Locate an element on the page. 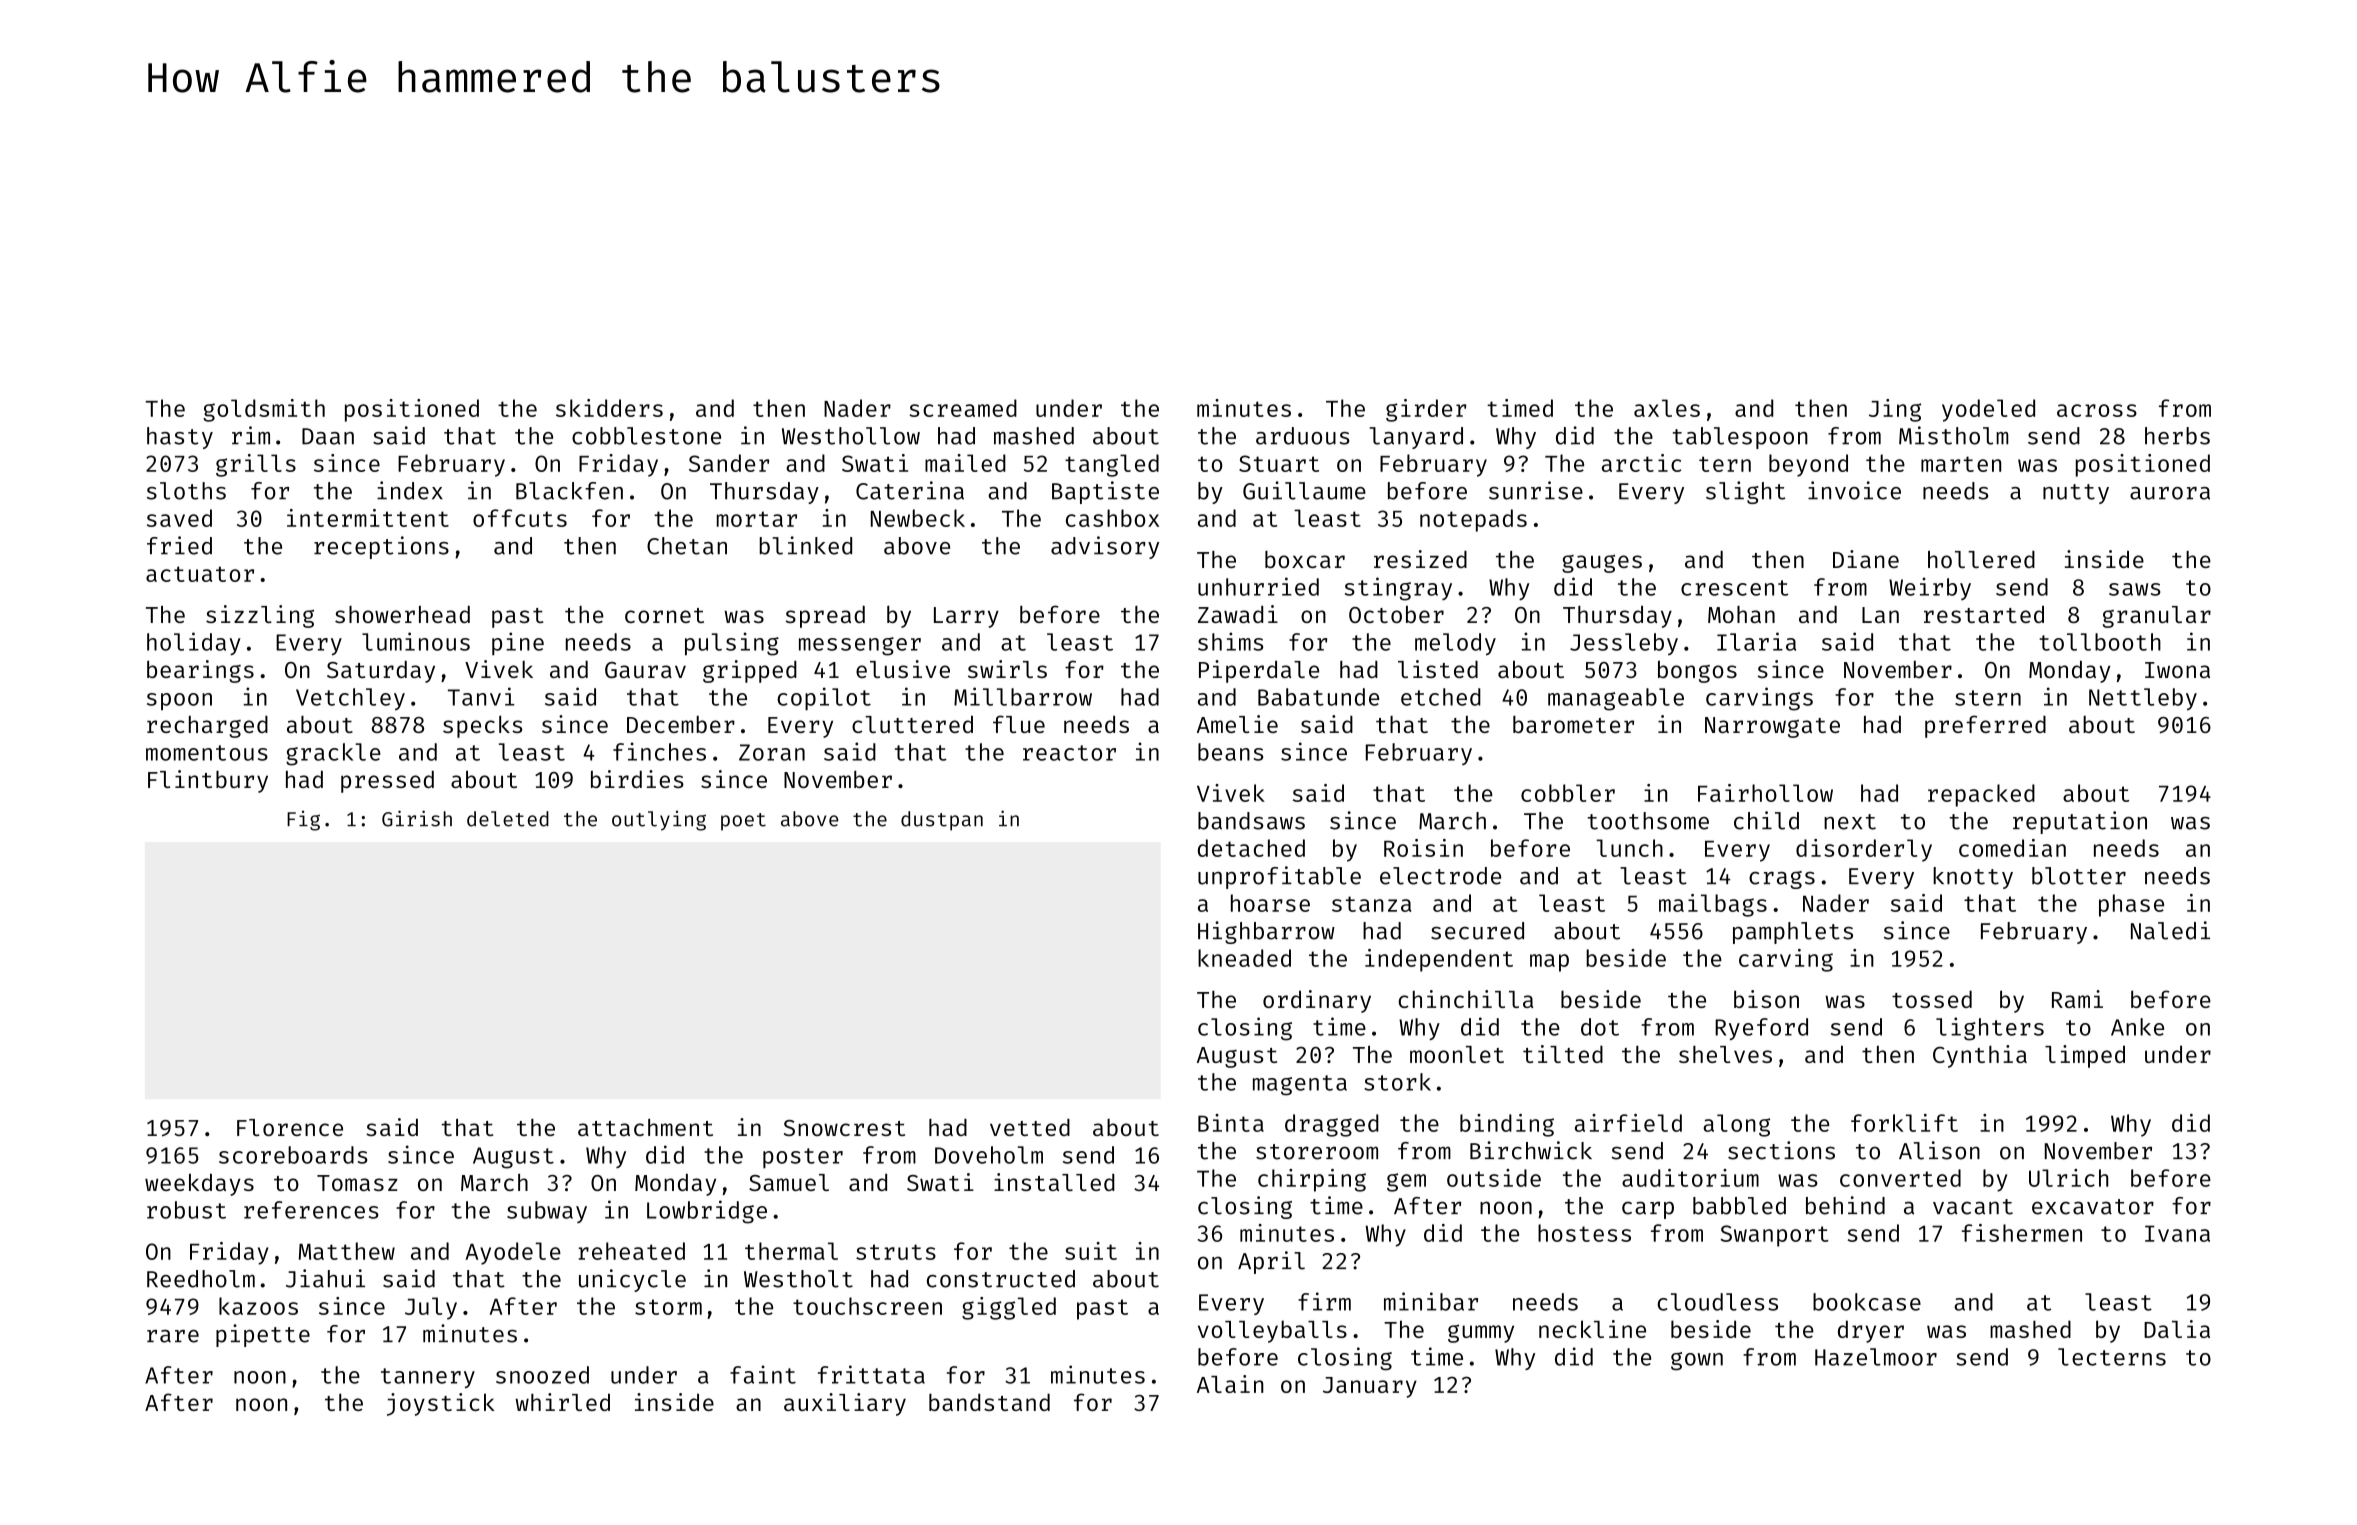 The width and height of the document is (2357, 1525). deleted is located at coordinates (508, 819).
